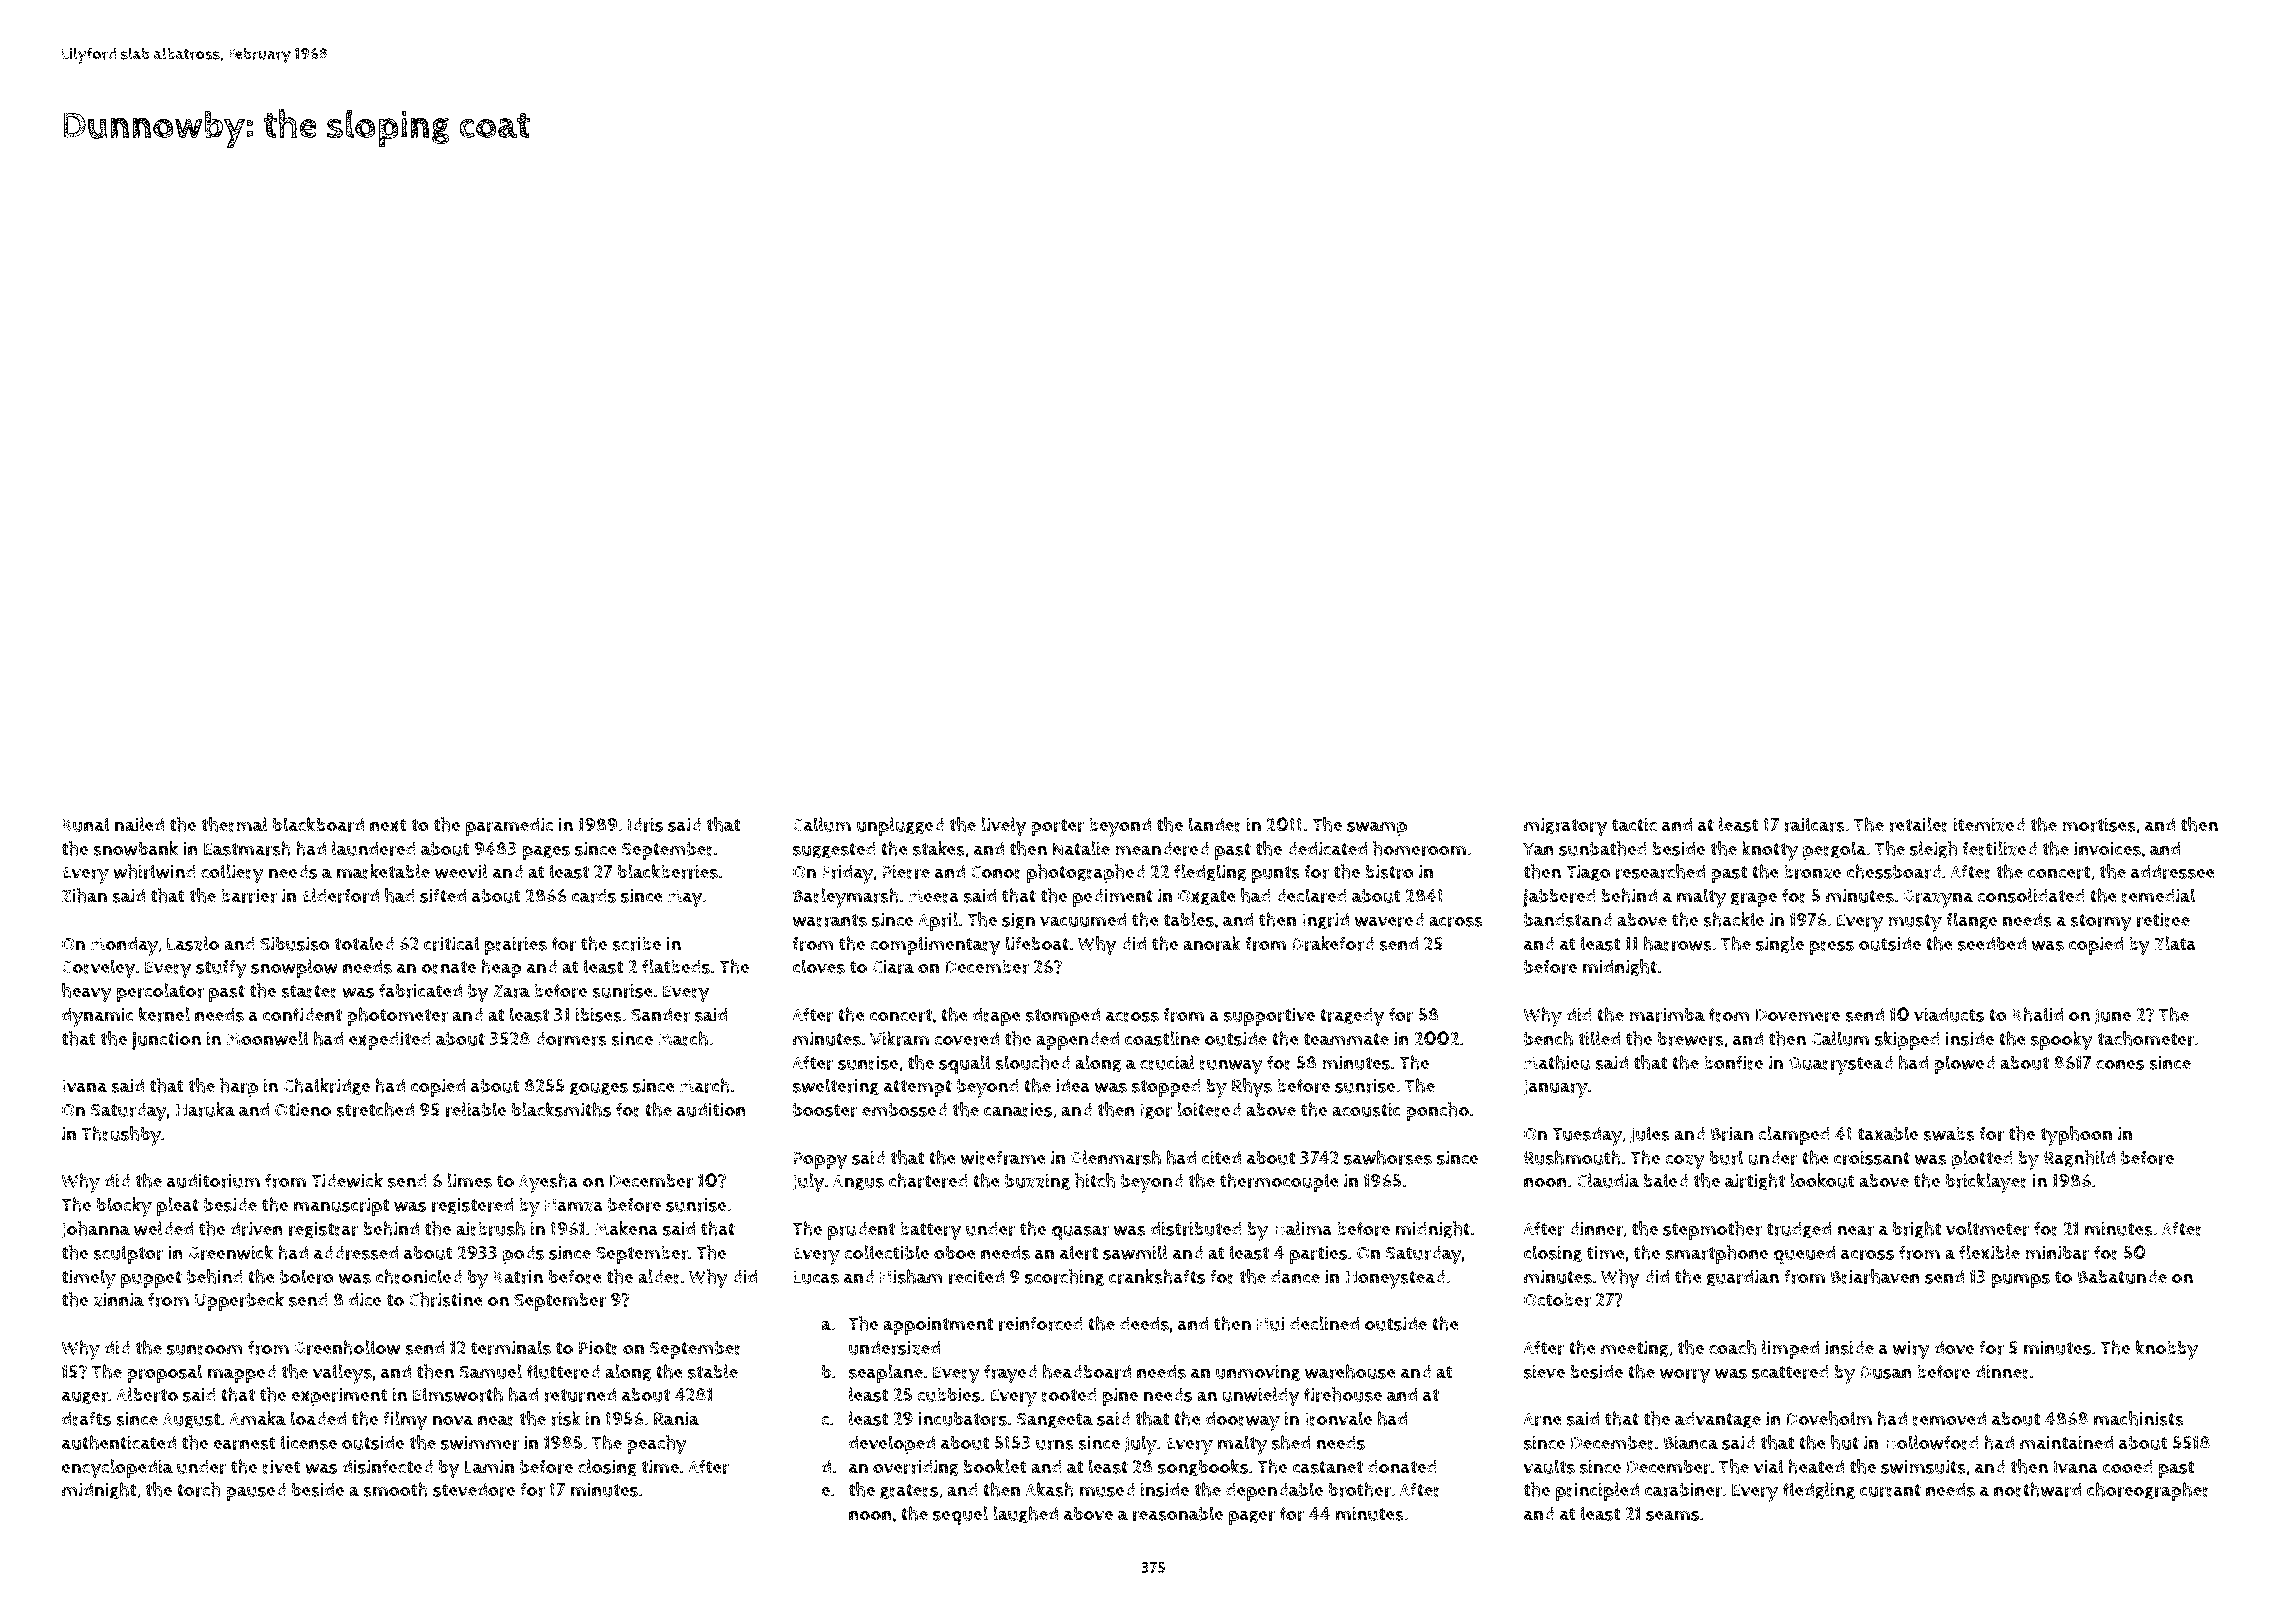 Image resolution: width=2282 pixels, height=1614 pixels. I want to click on clamped, so click(1794, 1135).
